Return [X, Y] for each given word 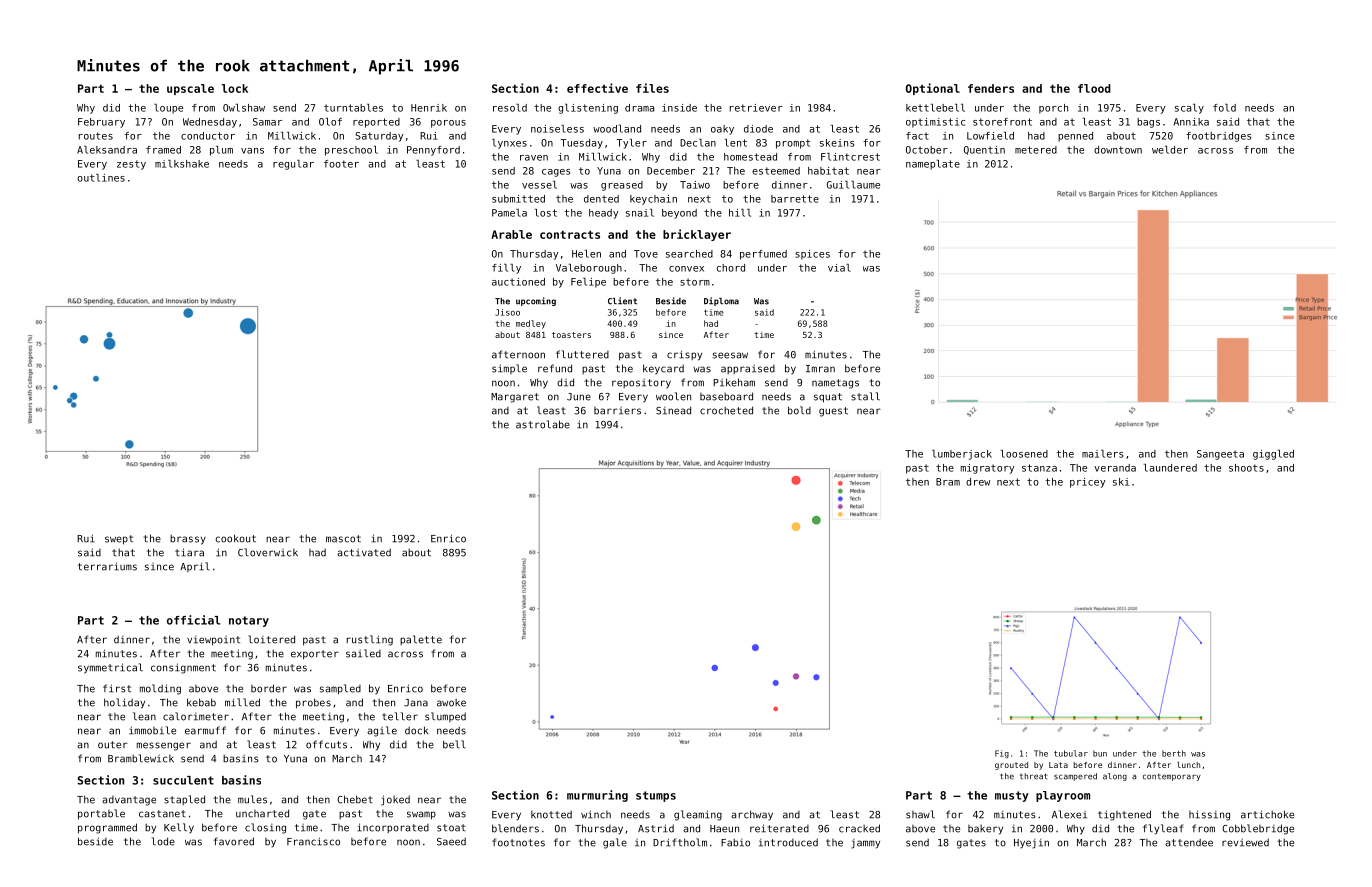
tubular [1071, 753]
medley [531, 324]
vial [839, 268]
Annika [1191, 122]
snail [640, 213]
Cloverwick [268, 552]
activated [364, 552]
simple [509, 369]
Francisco [313, 841]
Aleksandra [107, 150]
